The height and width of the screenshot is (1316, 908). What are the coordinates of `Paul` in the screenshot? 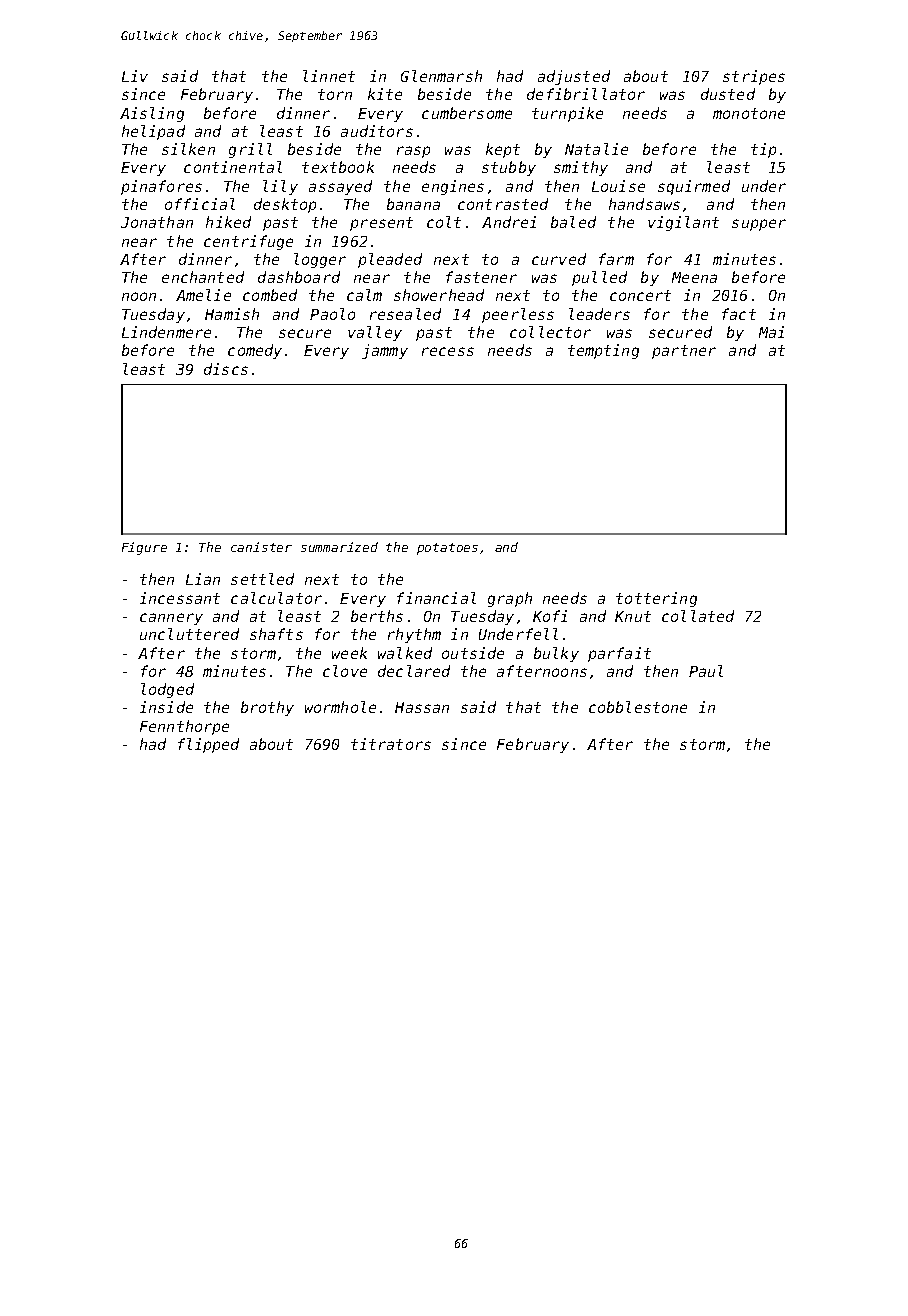 It's located at (706, 671).
